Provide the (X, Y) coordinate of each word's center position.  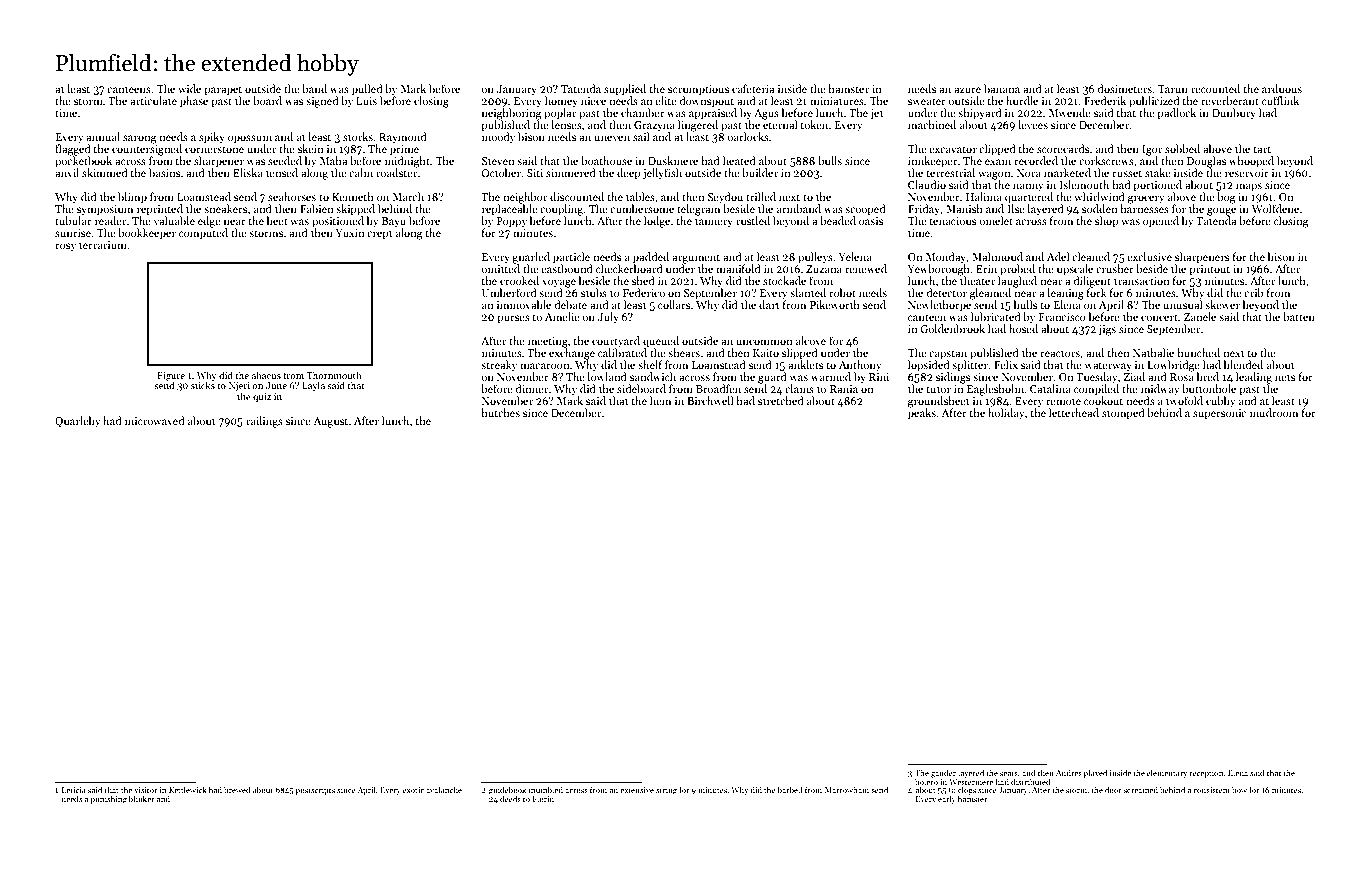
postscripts (315, 791)
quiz (262, 397)
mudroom (1274, 412)
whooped (1251, 162)
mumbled (546, 789)
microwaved (155, 420)
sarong (140, 139)
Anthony (860, 366)
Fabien (316, 208)
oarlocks (748, 136)
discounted (577, 196)
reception (1207, 774)
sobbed (1182, 148)
